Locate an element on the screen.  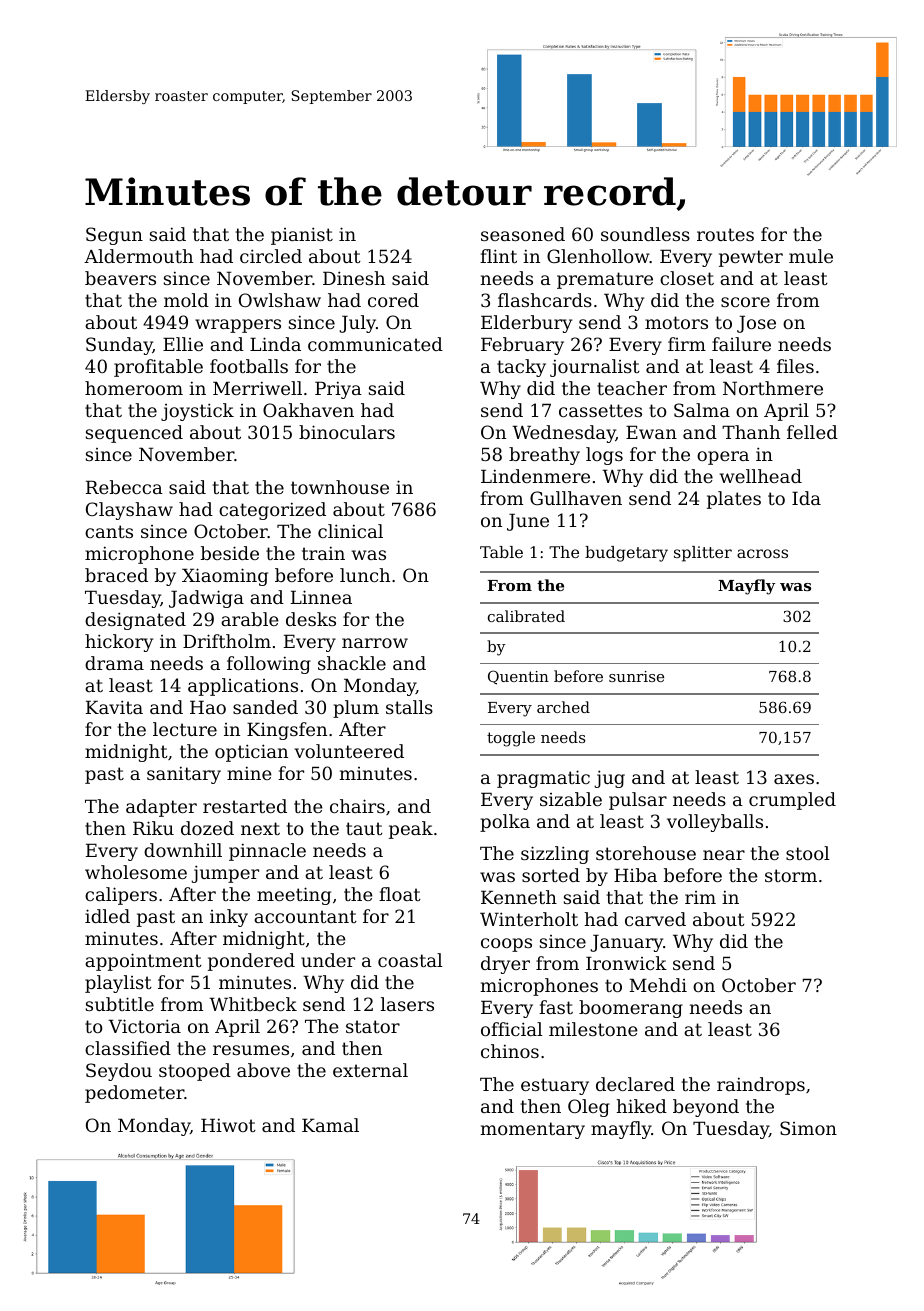
joystick is located at coordinates (197, 412).
